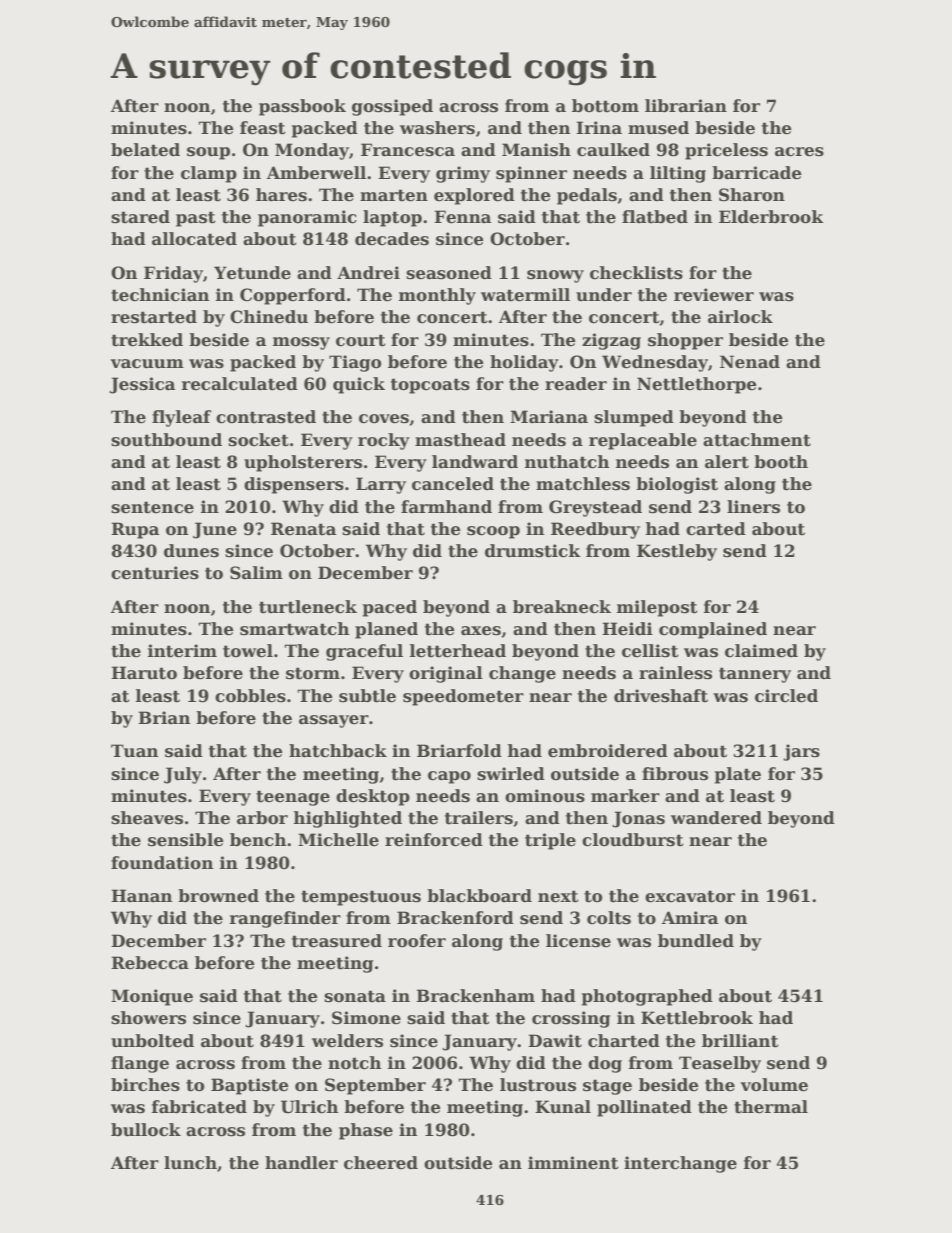  I want to click on bottom, so click(605, 106).
